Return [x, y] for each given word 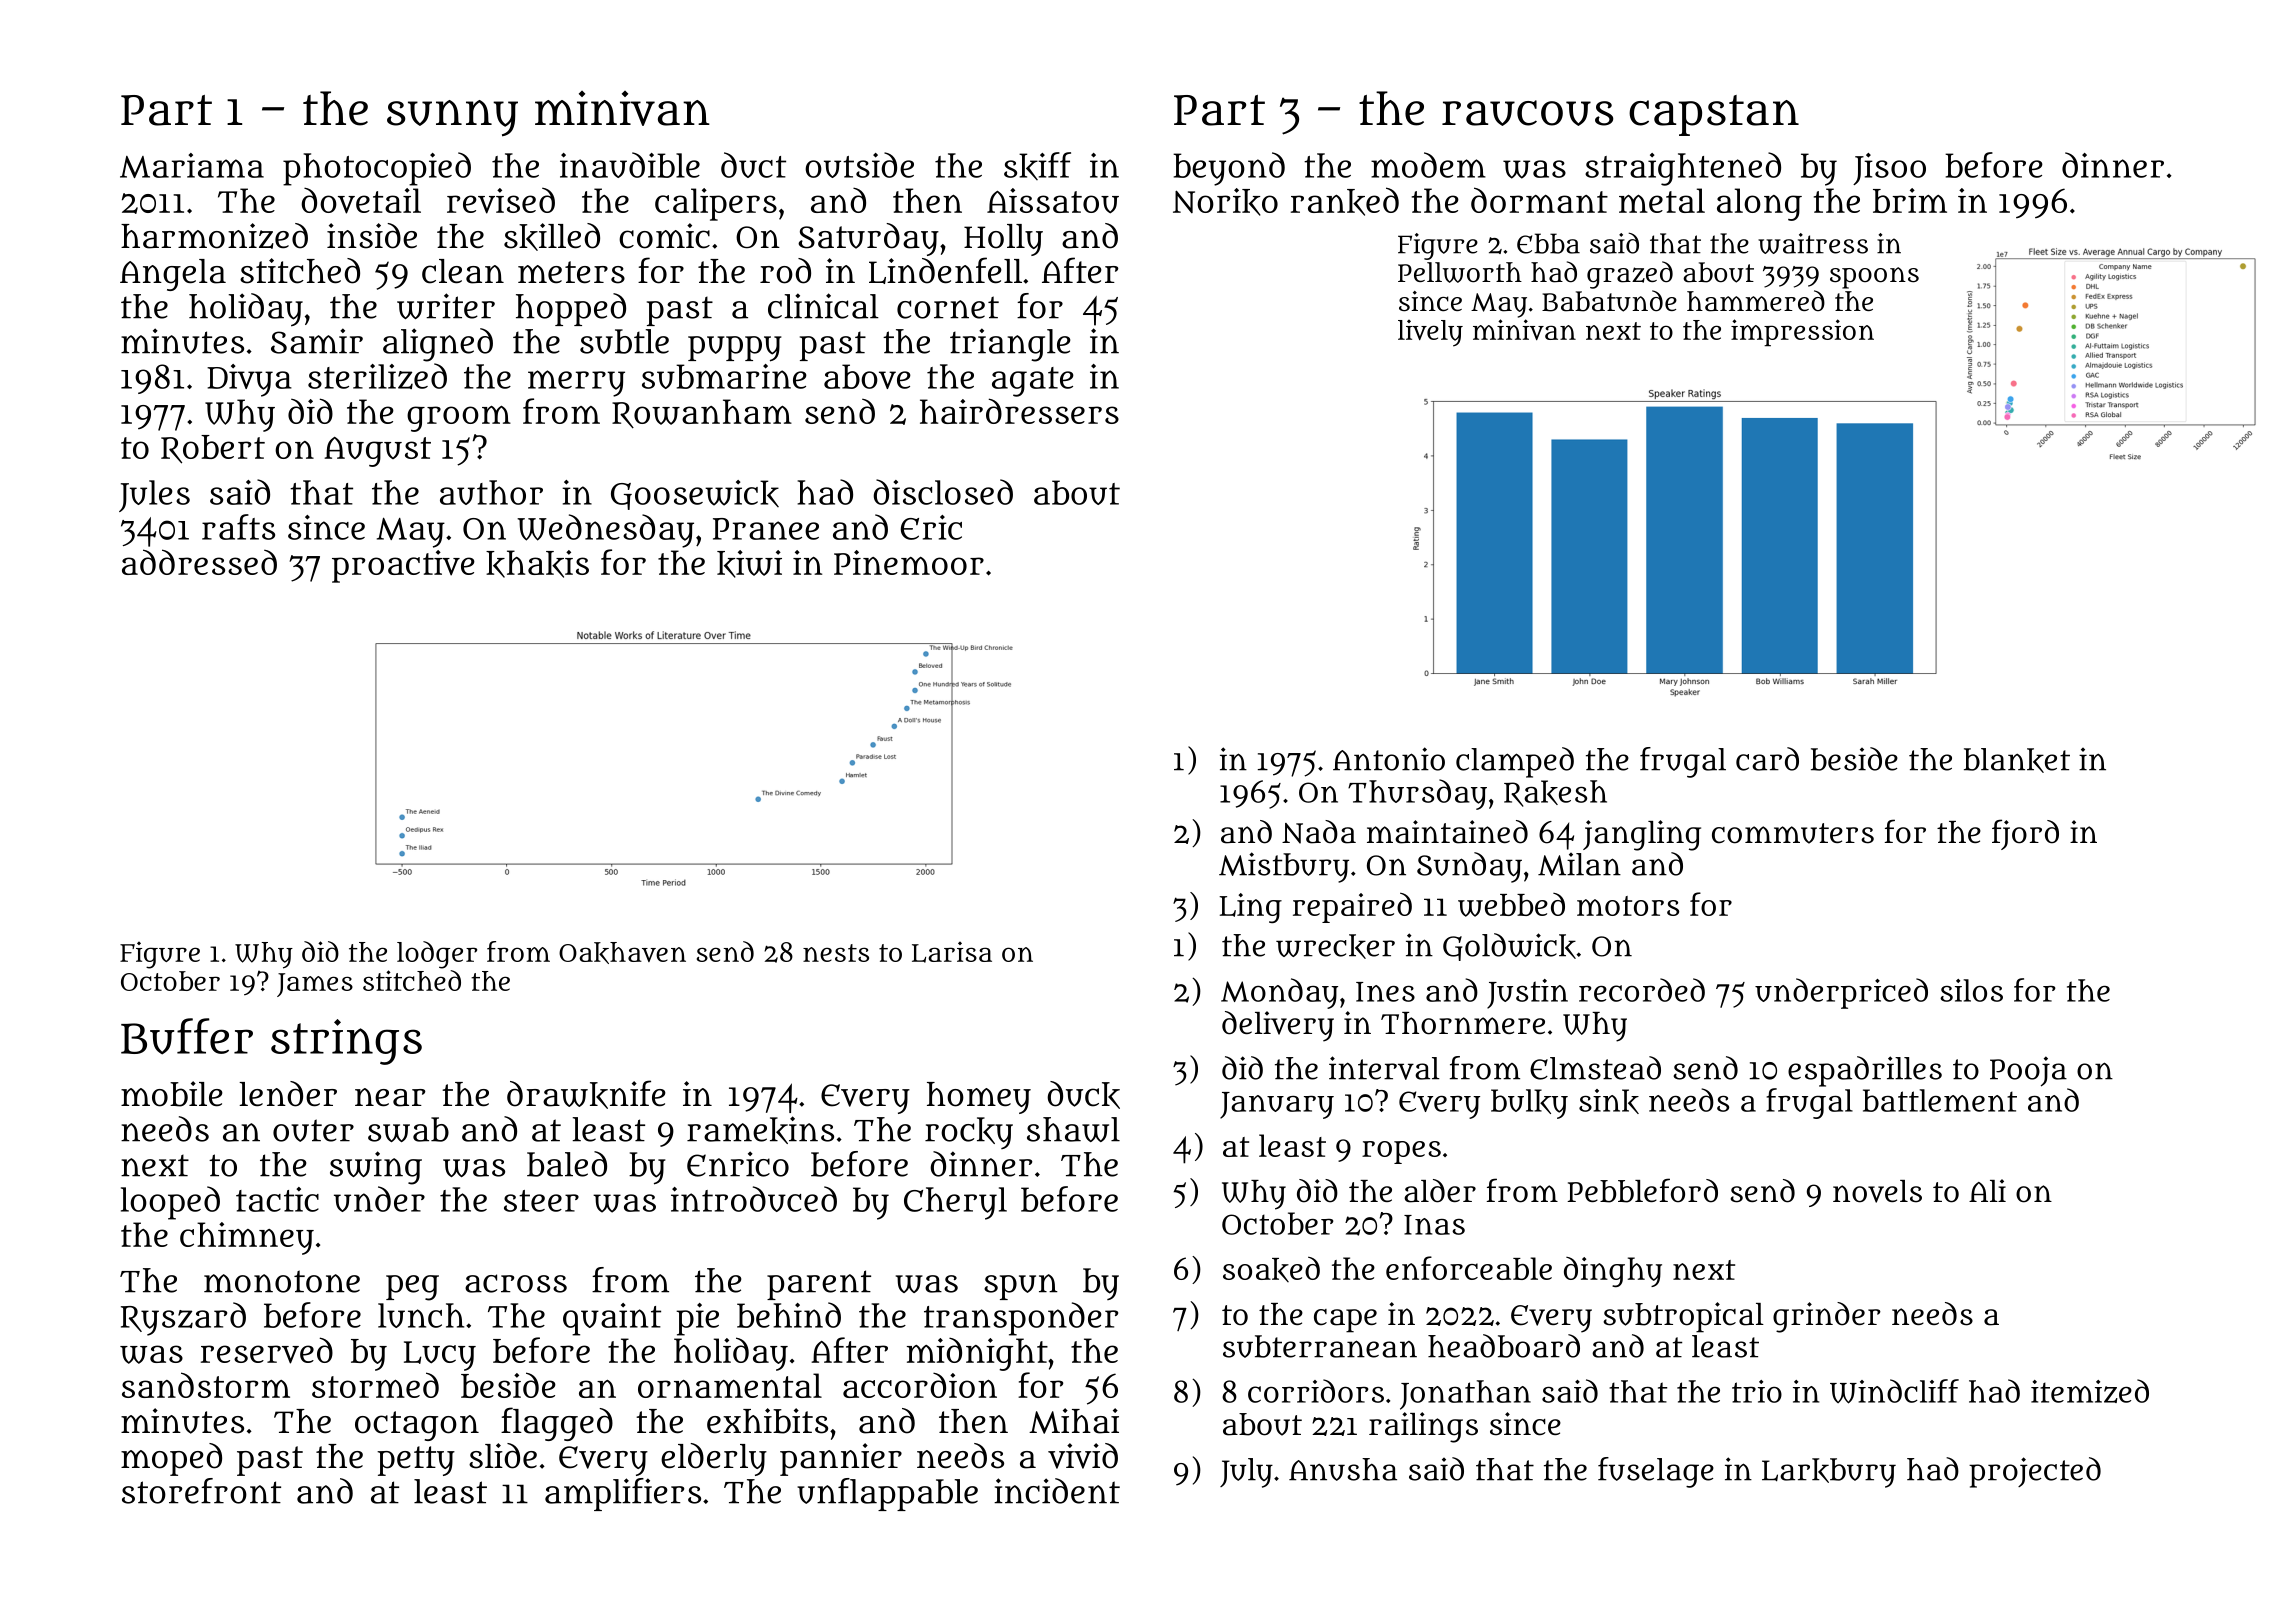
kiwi [749, 564]
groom [459, 418]
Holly [1003, 240]
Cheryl [955, 1203]
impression [1802, 332]
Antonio [1389, 759]
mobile [172, 1094]
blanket [2017, 760]
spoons [1874, 278]
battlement [1940, 1100]
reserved [267, 1350]
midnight [977, 1354]
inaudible [630, 165]
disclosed [943, 492]
